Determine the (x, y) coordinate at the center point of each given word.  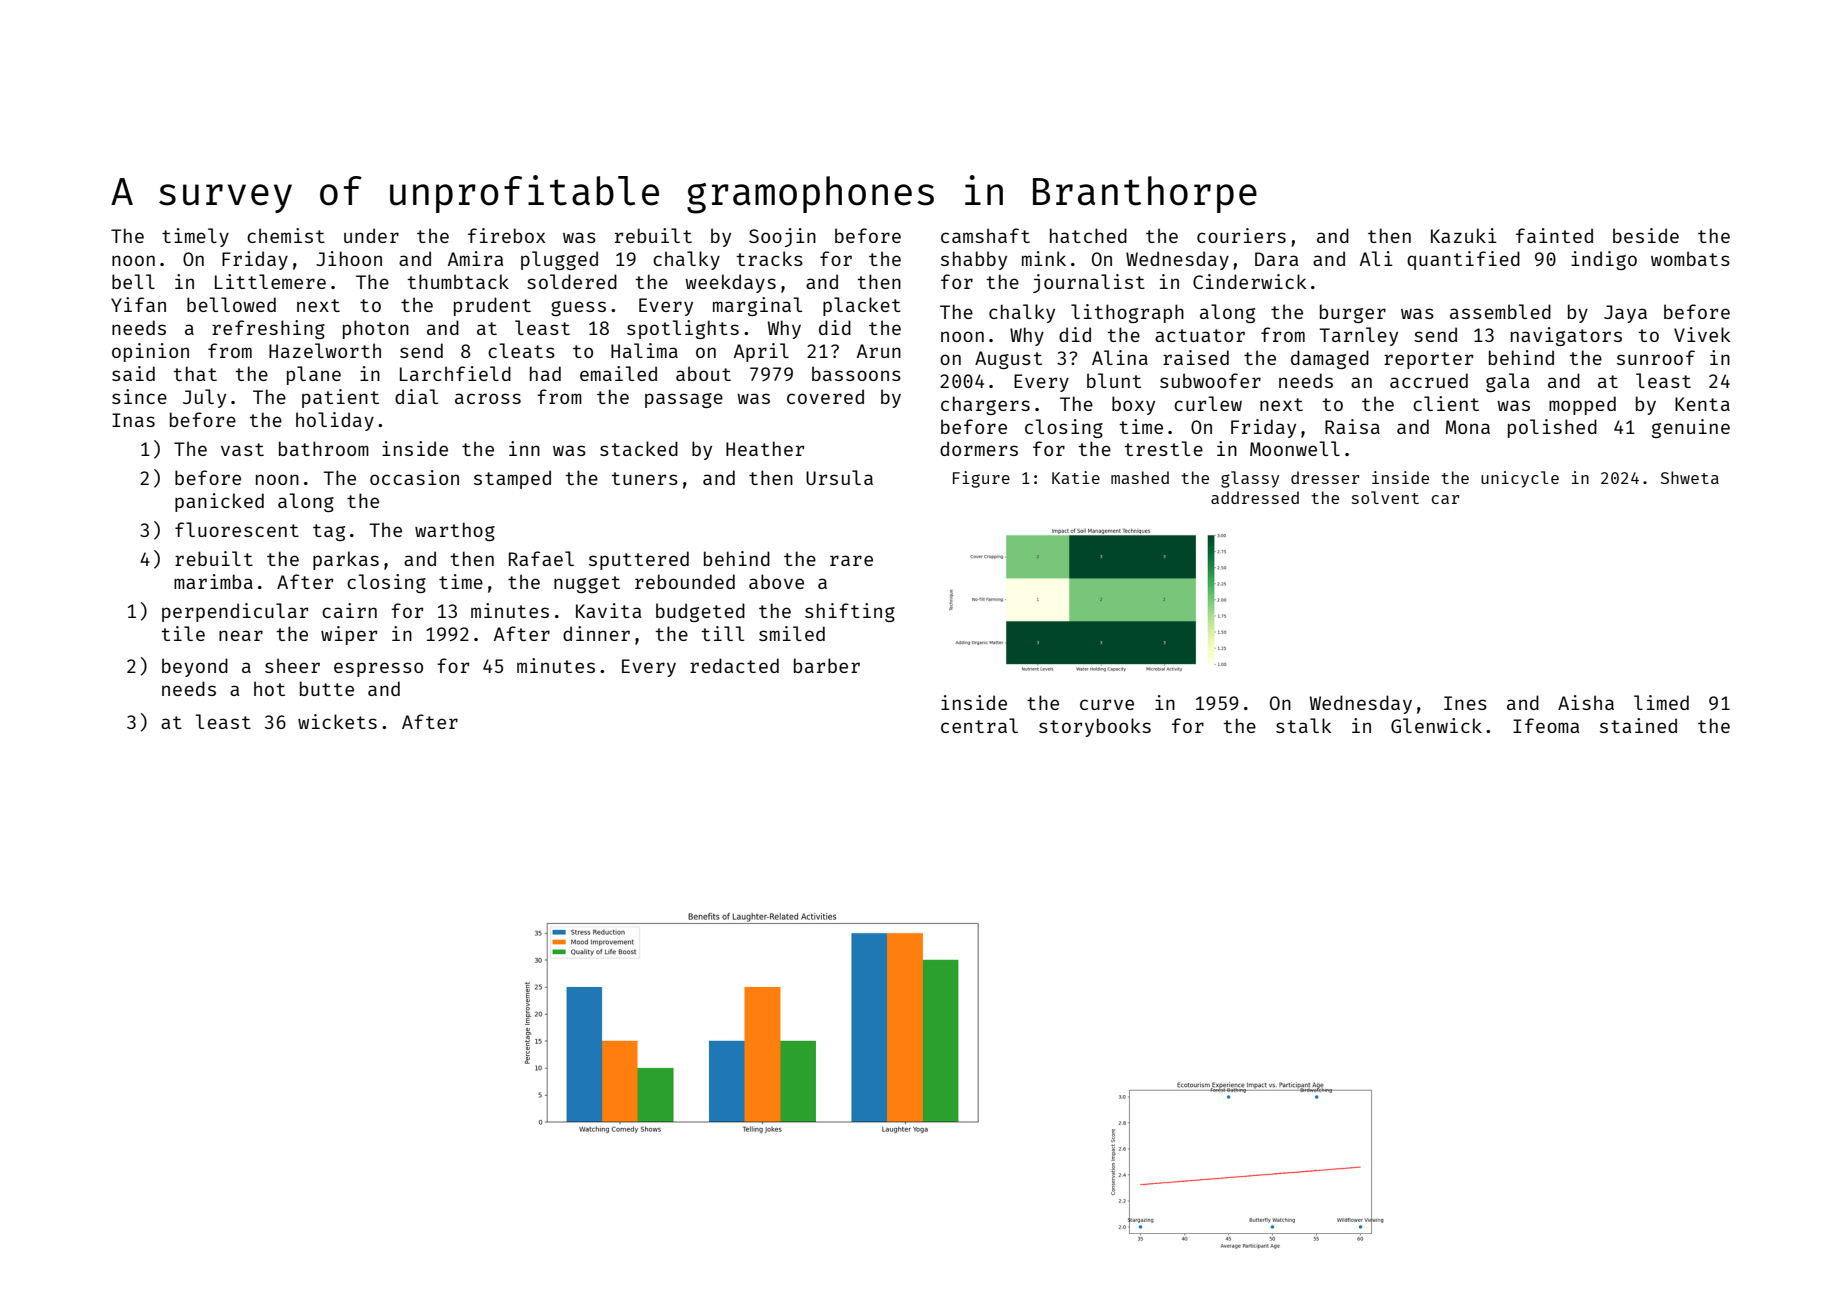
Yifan (138, 304)
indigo (1604, 260)
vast (242, 449)
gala (1507, 382)
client (1446, 403)
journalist (1089, 283)
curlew (1208, 403)
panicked (219, 502)
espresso (378, 669)
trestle (1163, 448)
